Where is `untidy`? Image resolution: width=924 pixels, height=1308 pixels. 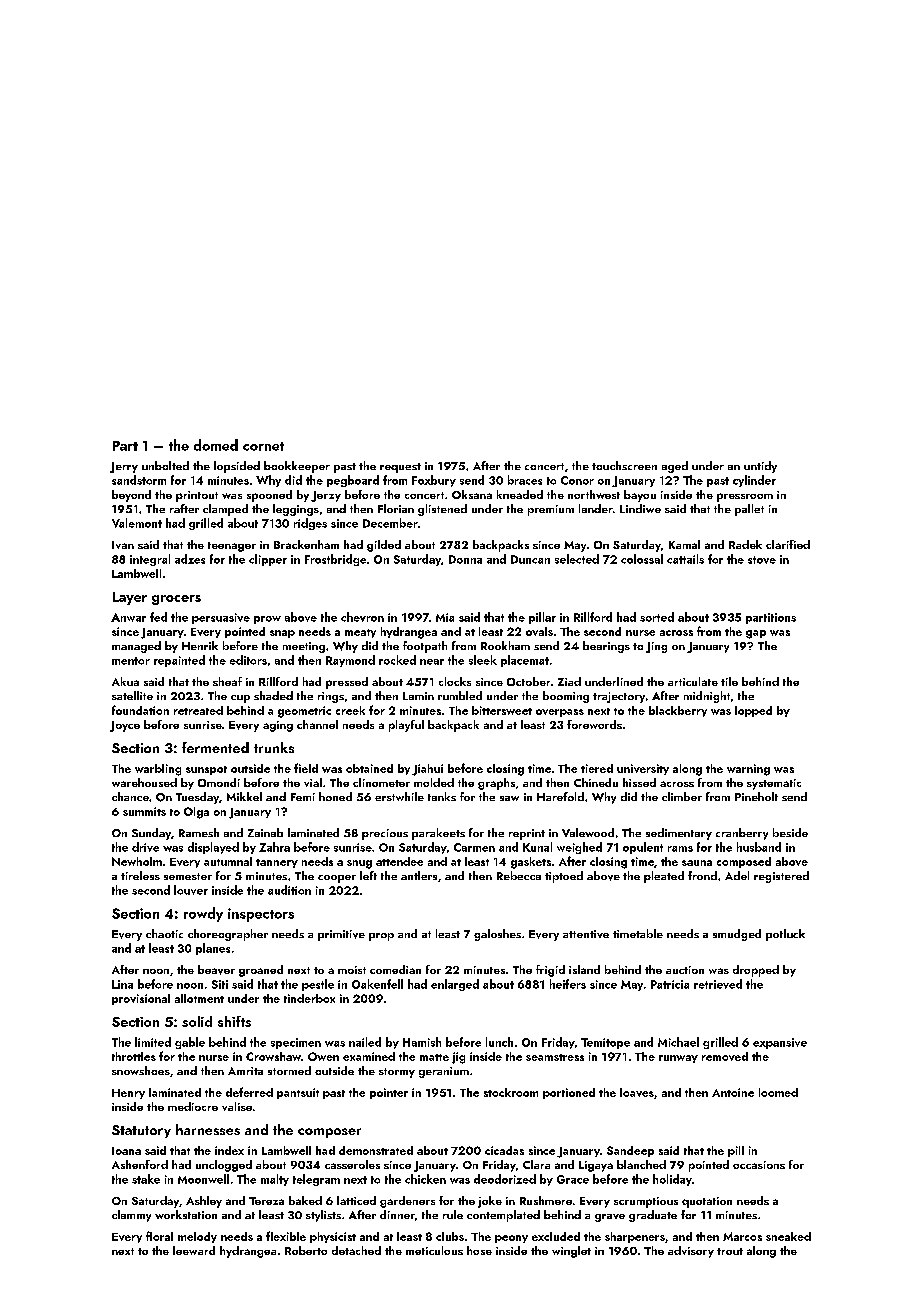 untidy is located at coordinates (760, 467).
